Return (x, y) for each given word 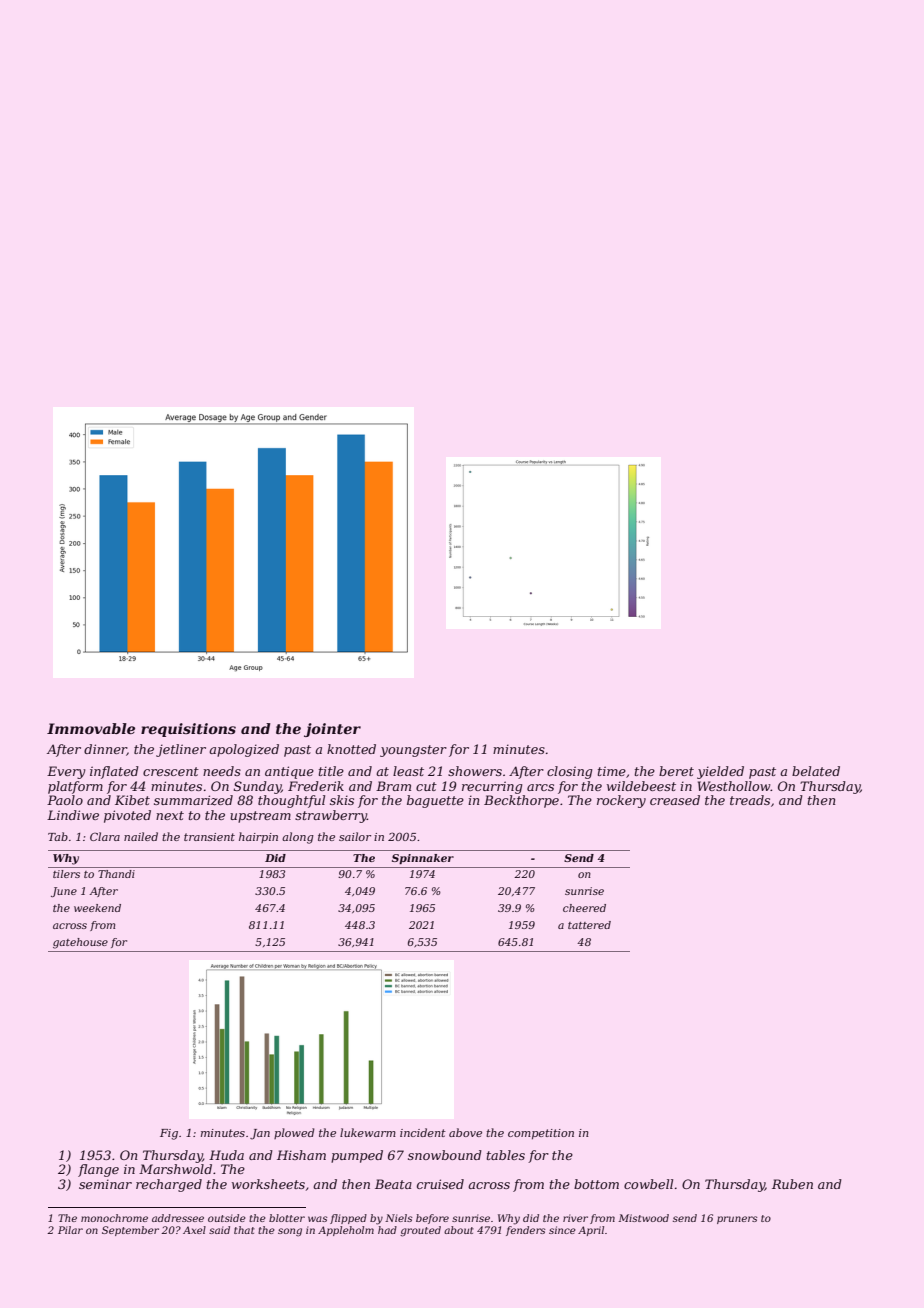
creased (675, 800)
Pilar (70, 1230)
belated (816, 771)
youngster (413, 751)
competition (541, 1134)
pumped (357, 1156)
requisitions (188, 730)
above (465, 1132)
